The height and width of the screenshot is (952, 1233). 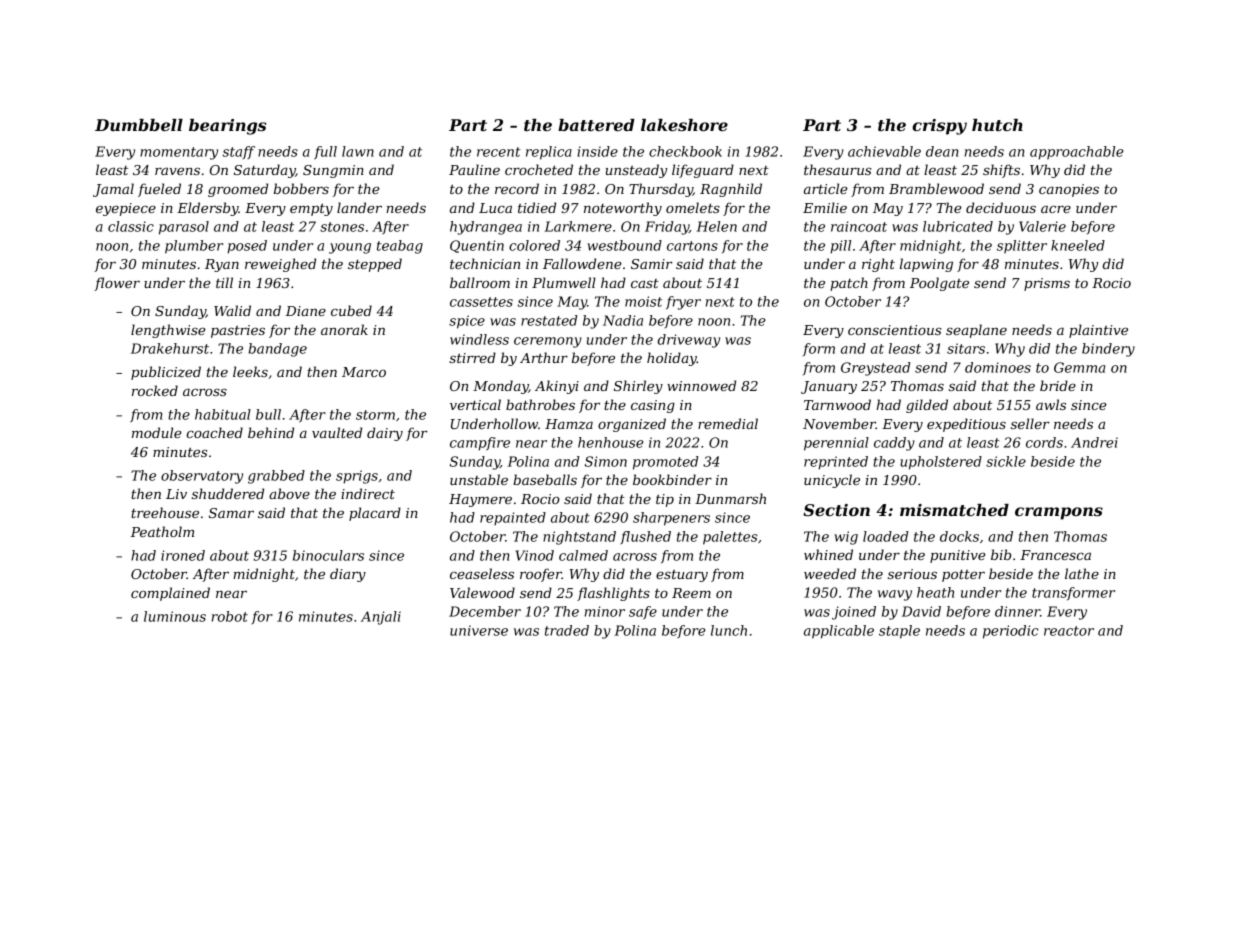 I want to click on caddy, so click(x=894, y=444).
